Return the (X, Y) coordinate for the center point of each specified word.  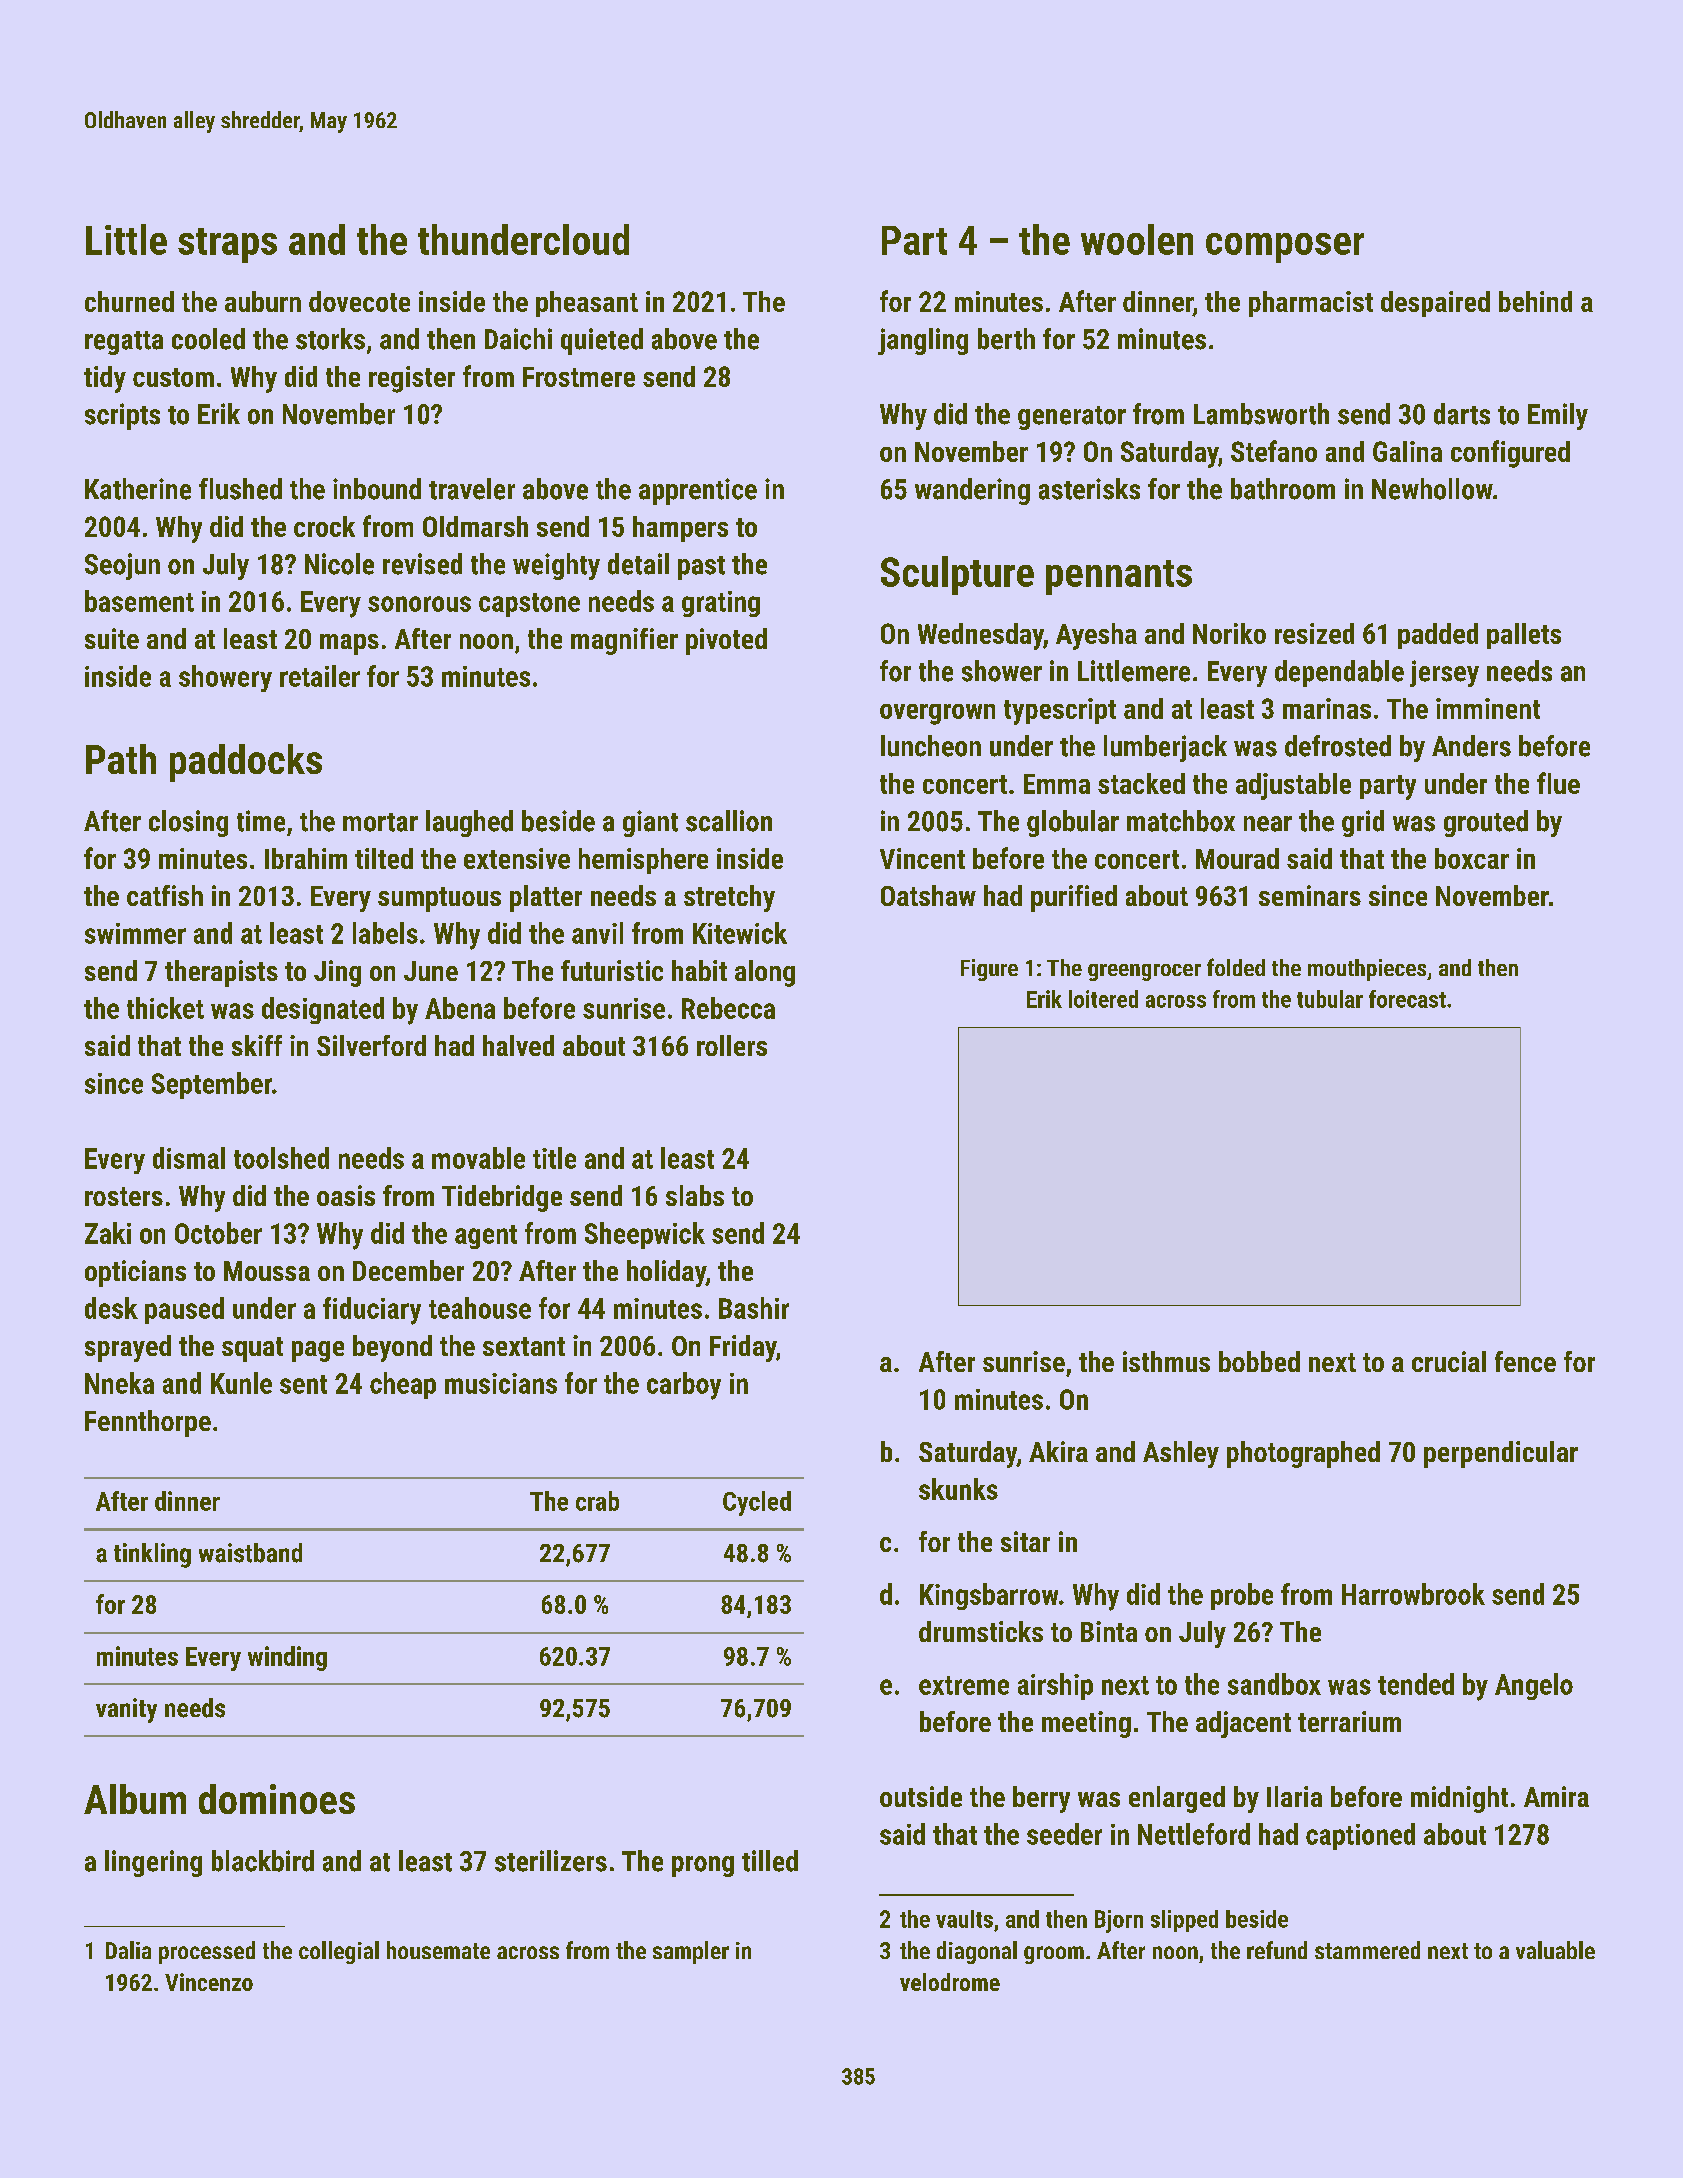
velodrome (950, 1982)
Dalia (128, 1950)
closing (188, 823)
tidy (105, 379)
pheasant (587, 304)
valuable (1555, 1950)
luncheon (931, 746)
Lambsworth (1261, 414)
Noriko (1229, 633)
